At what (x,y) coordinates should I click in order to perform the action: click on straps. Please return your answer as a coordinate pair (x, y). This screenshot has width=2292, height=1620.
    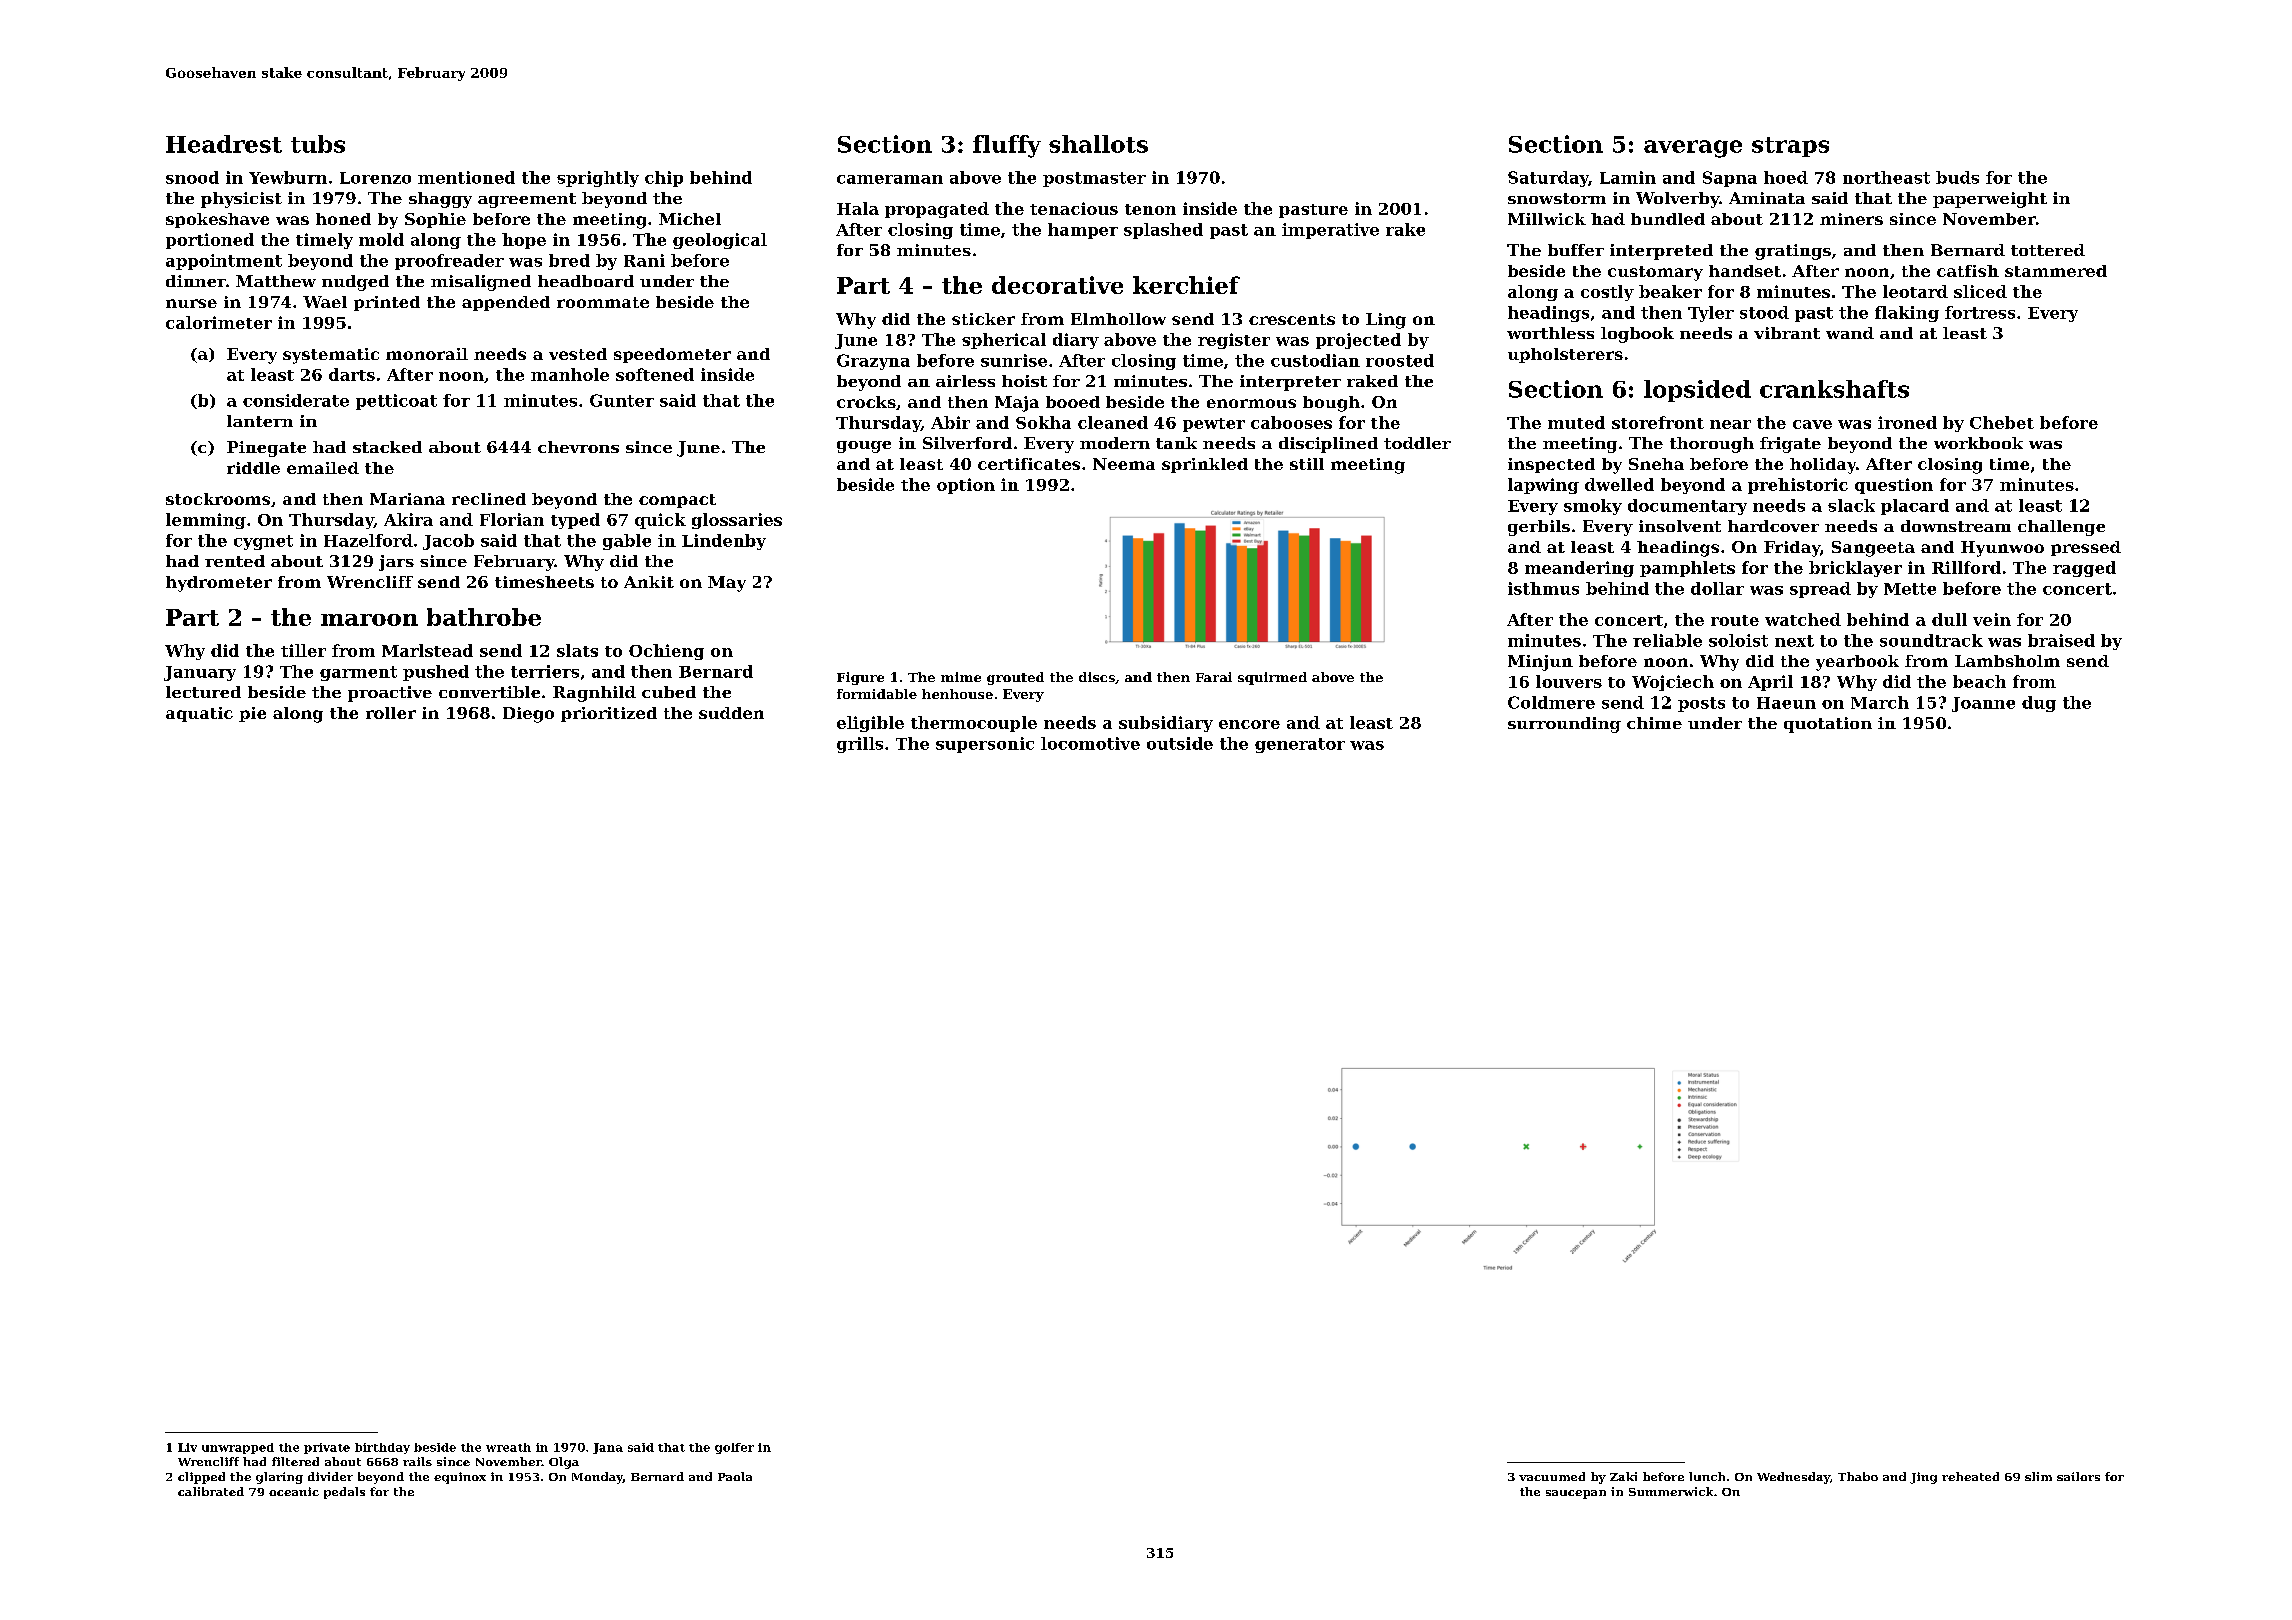
    Looking at the image, I should click on (1790, 147).
